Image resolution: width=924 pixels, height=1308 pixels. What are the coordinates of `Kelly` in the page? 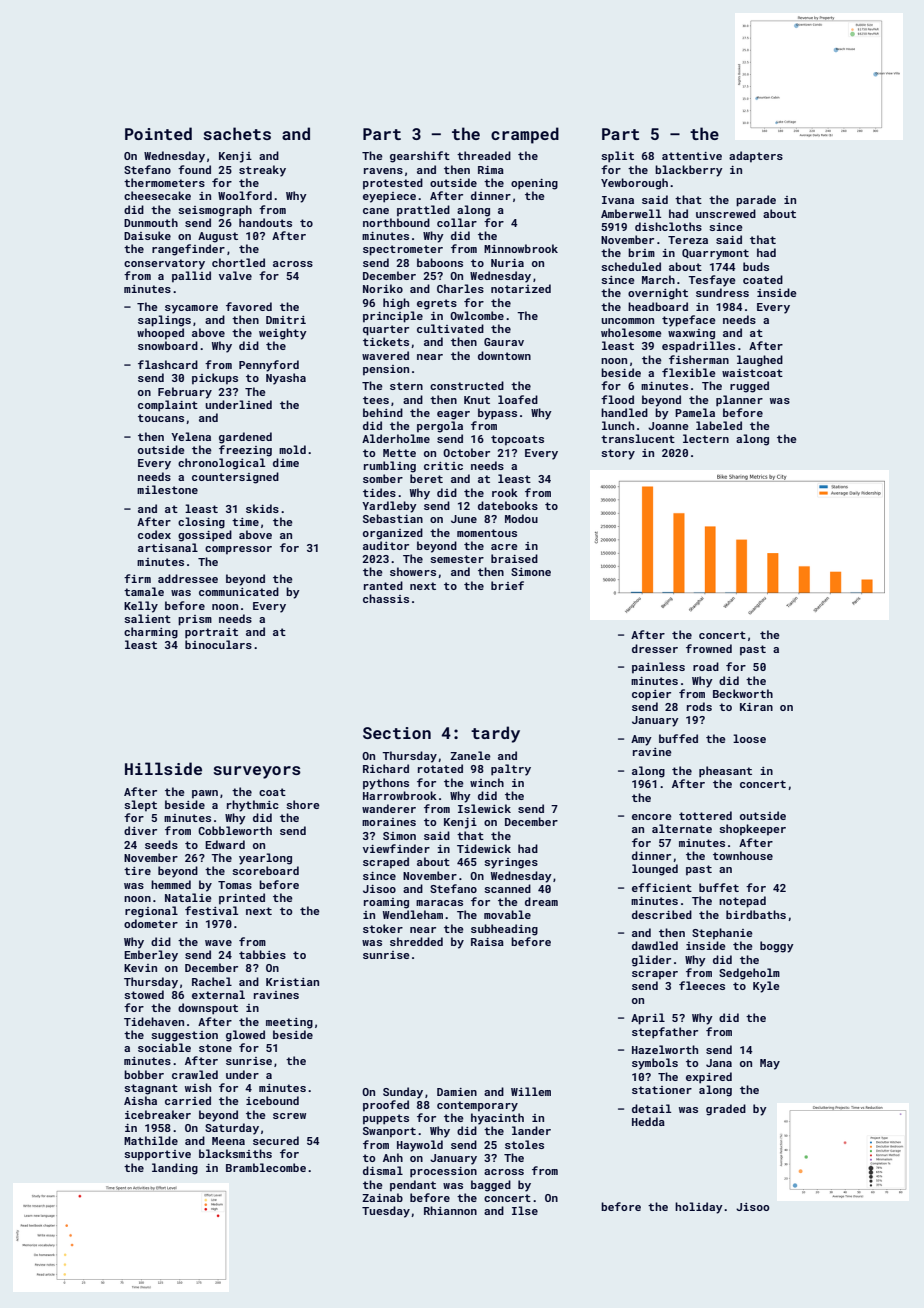 It's located at (141, 607).
